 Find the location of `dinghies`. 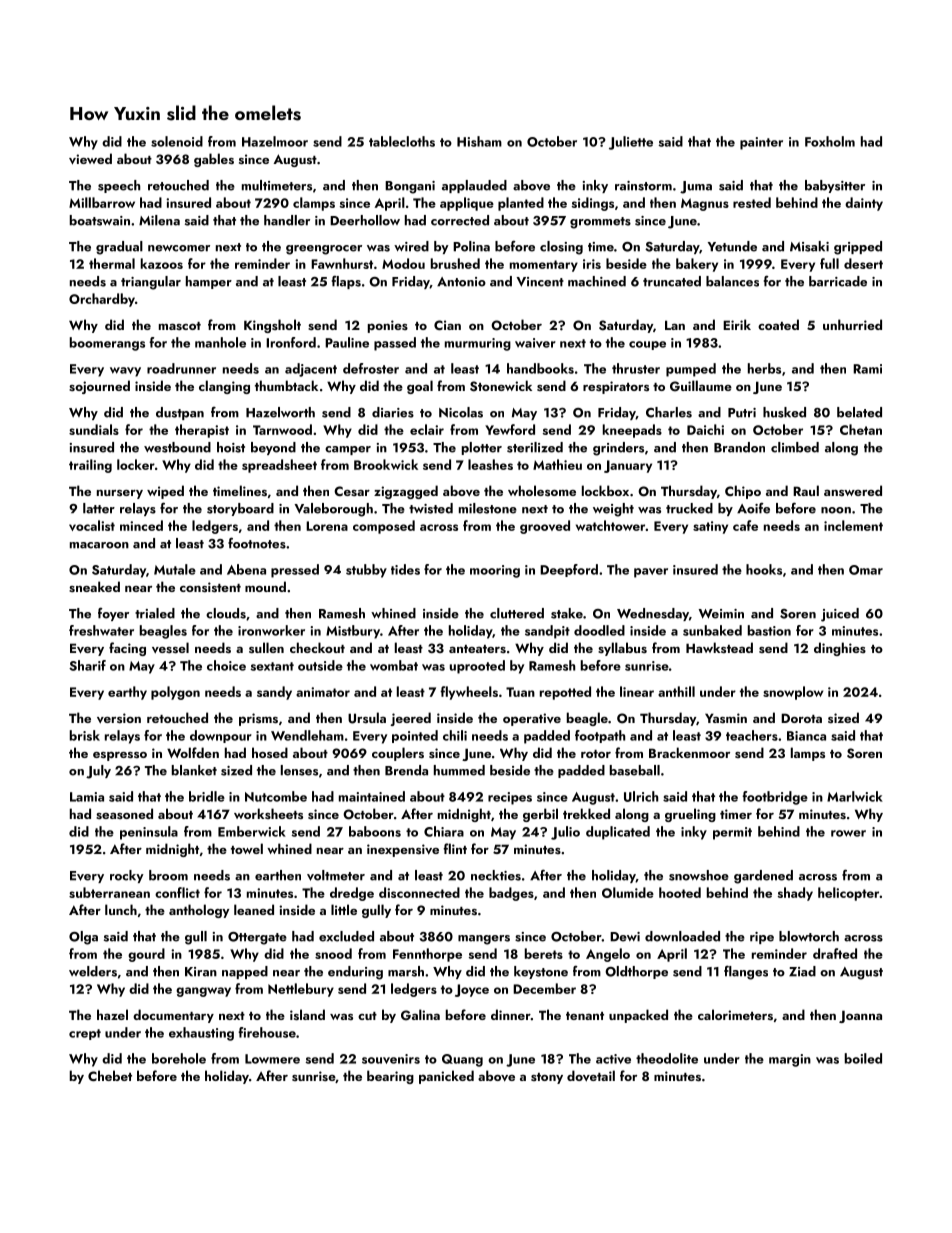

dinghies is located at coordinates (840, 649).
